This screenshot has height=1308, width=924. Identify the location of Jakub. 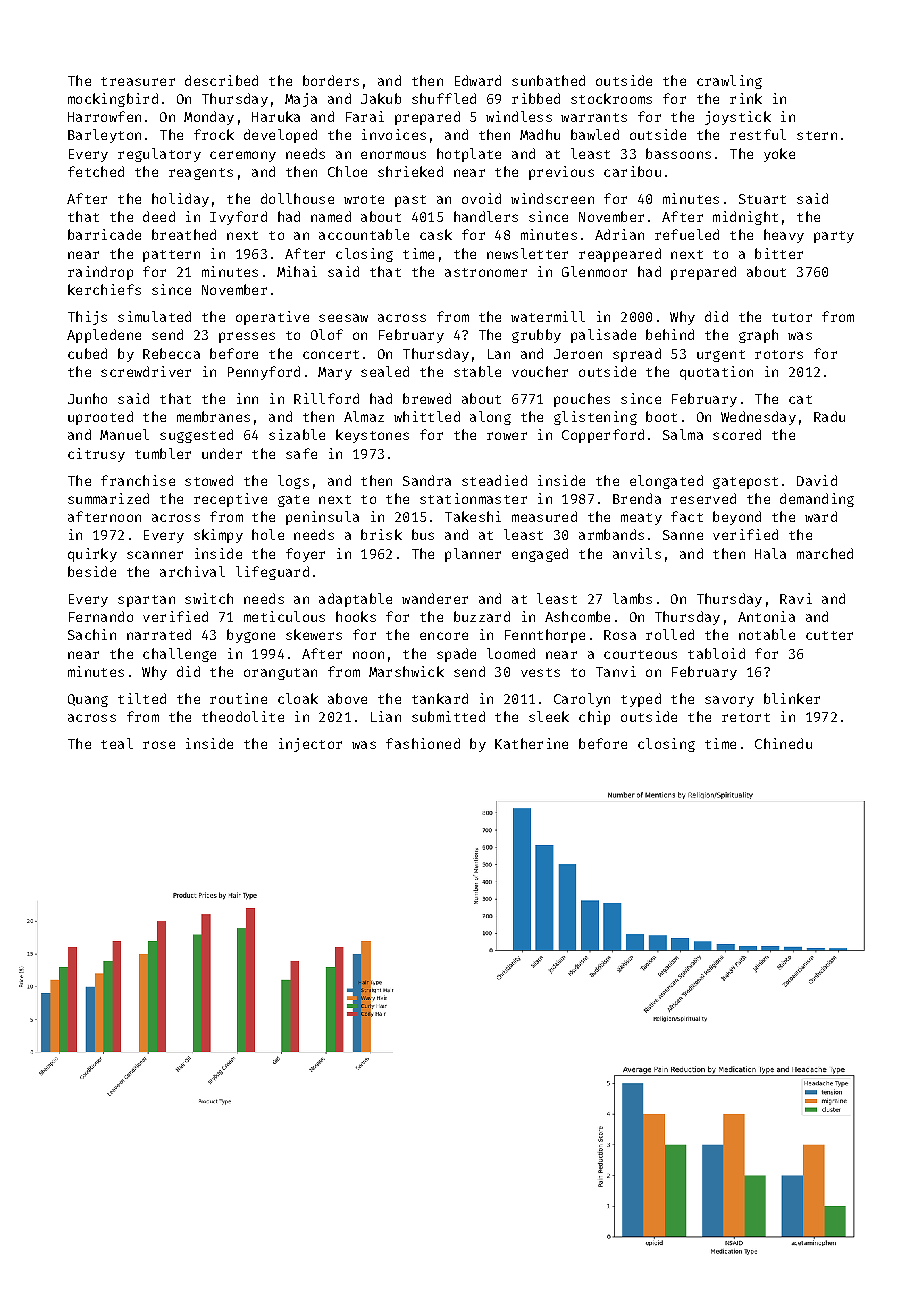
(381, 98).
